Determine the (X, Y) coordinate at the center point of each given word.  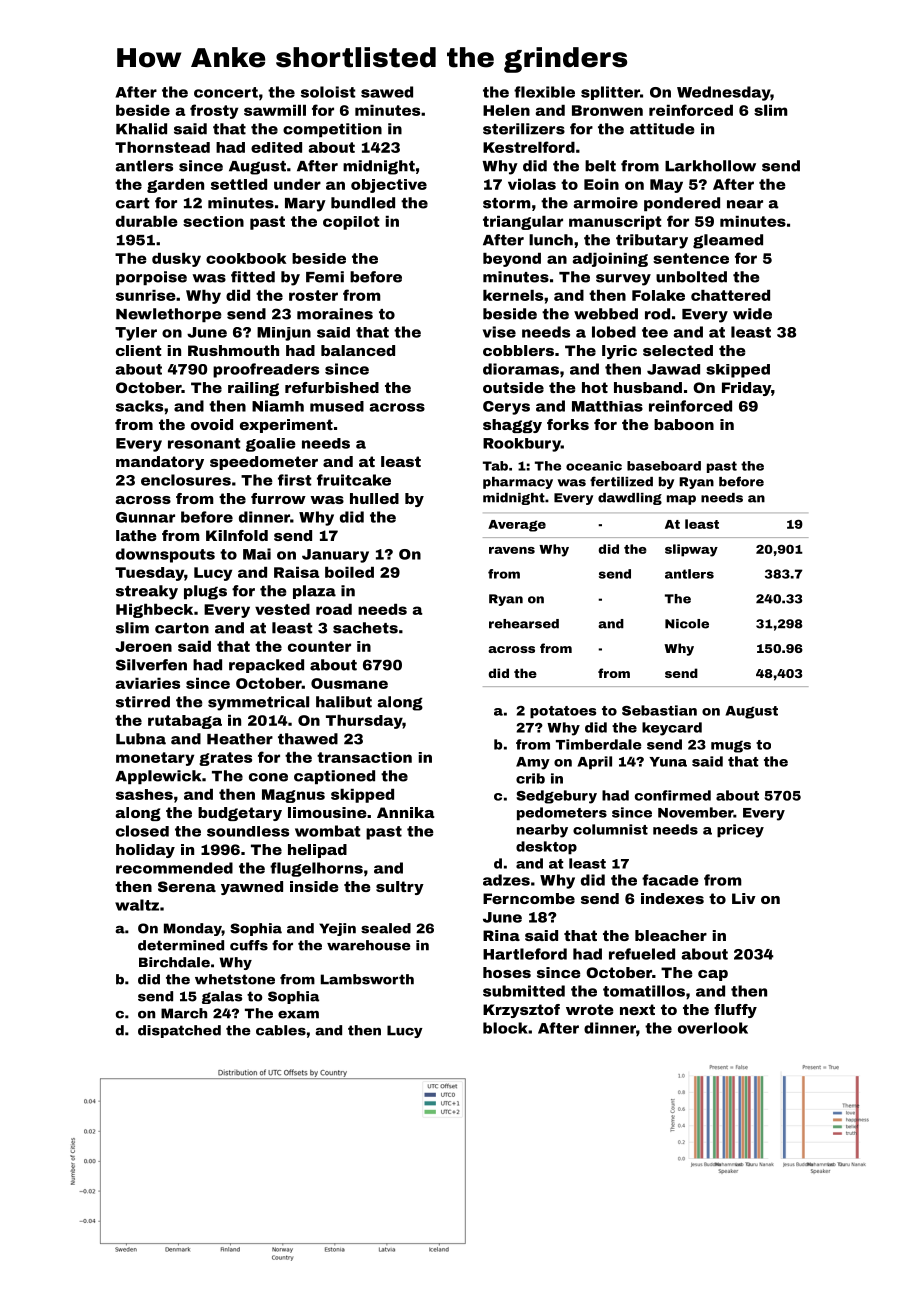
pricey (740, 831)
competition (332, 130)
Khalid (141, 129)
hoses (507, 972)
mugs (731, 747)
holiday (145, 851)
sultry (400, 888)
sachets (365, 628)
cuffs (249, 945)
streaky (147, 592)
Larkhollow (710, 166)
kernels (513, 295)
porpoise (151, 278)
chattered (730, 295)
